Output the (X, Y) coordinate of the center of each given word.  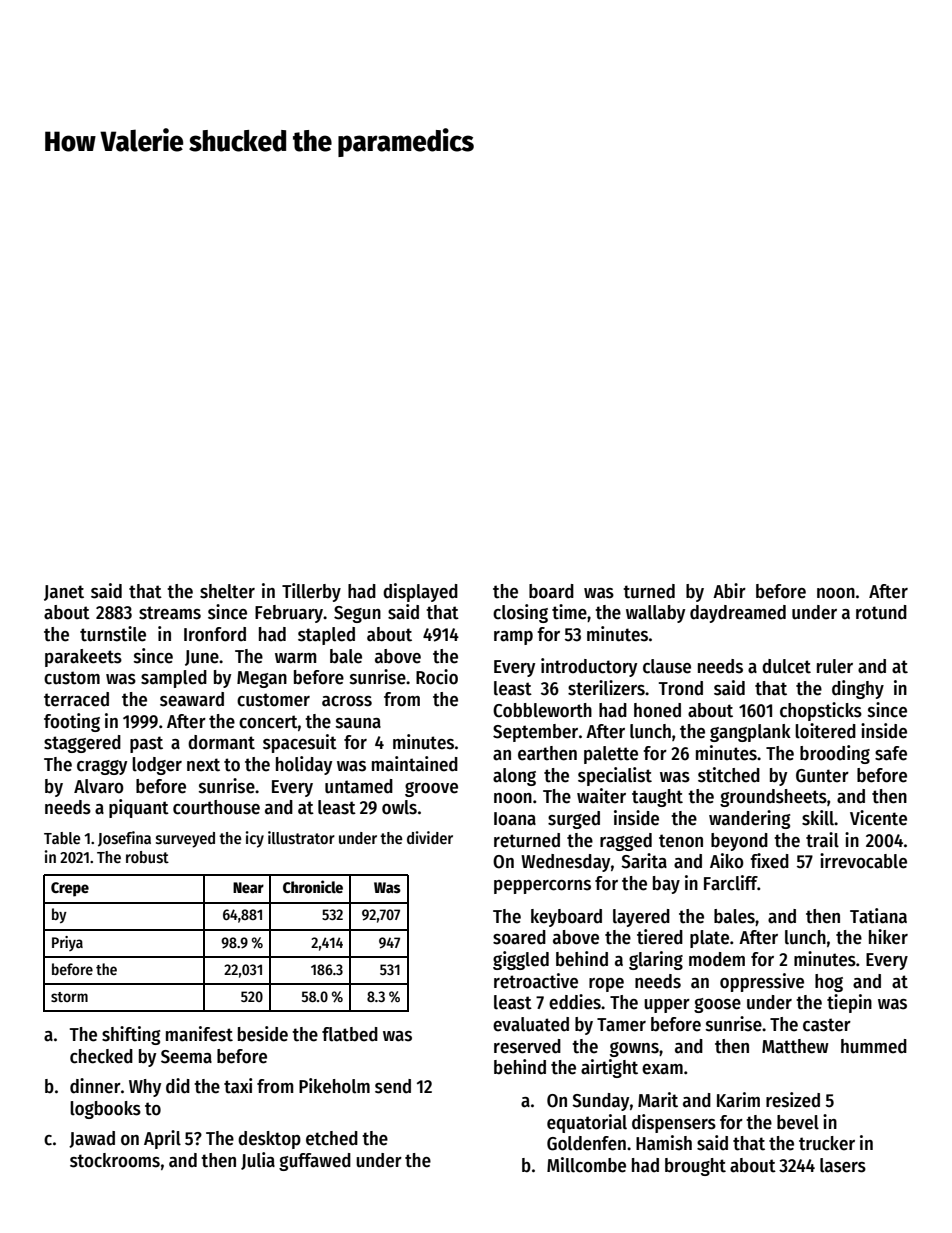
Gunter (822, 776)
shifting (131, 1035)
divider (430, 837)
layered (641, 918)
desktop (269, 1140)
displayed (420, 592)
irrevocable (863, 861)
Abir (729, 591)
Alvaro (99, 786)
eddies (575, 1002)
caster (827, 1025)
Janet (64, 593)
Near (248, 887)
